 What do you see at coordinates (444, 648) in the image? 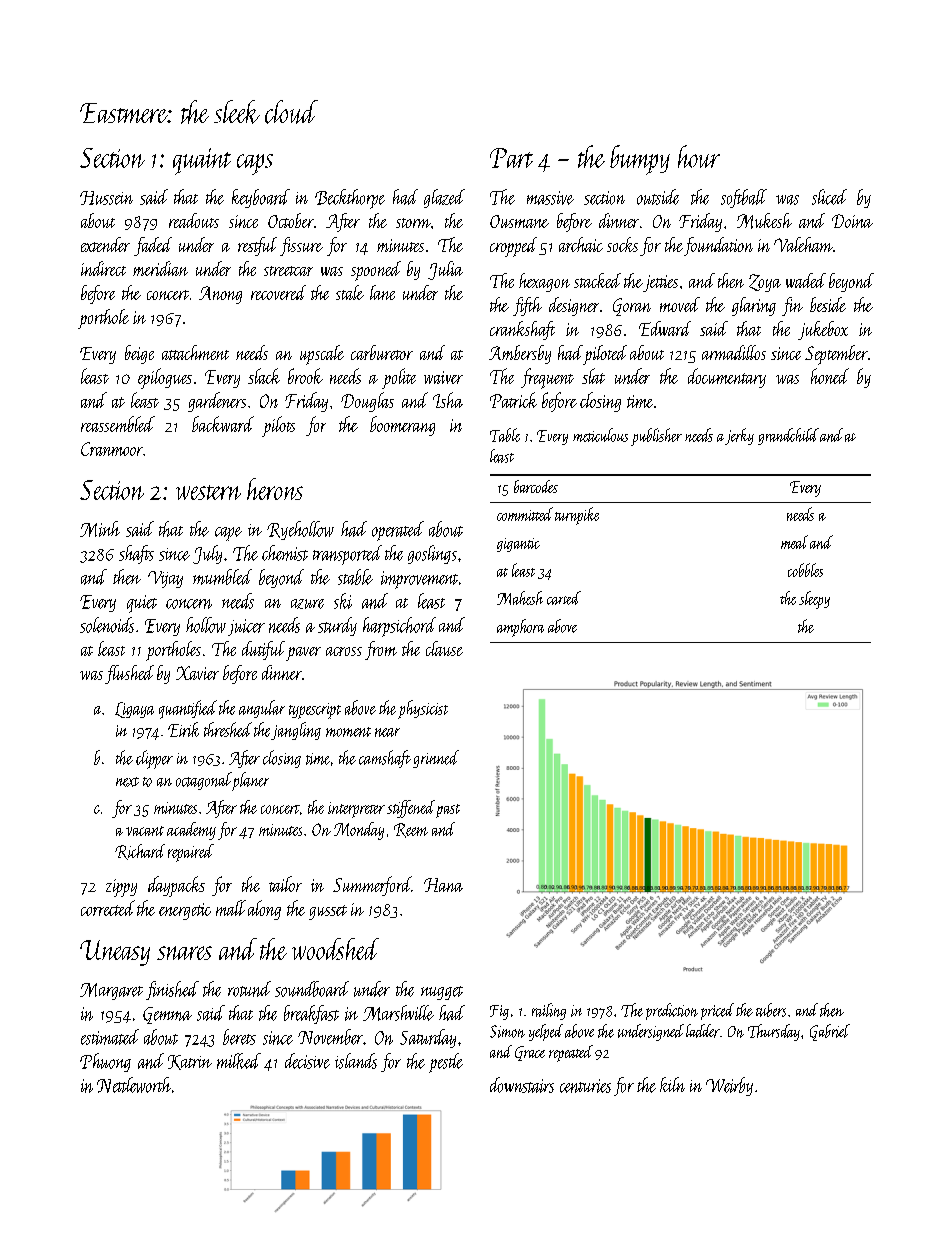
I see `clause` at bounding box center [444, 648].
